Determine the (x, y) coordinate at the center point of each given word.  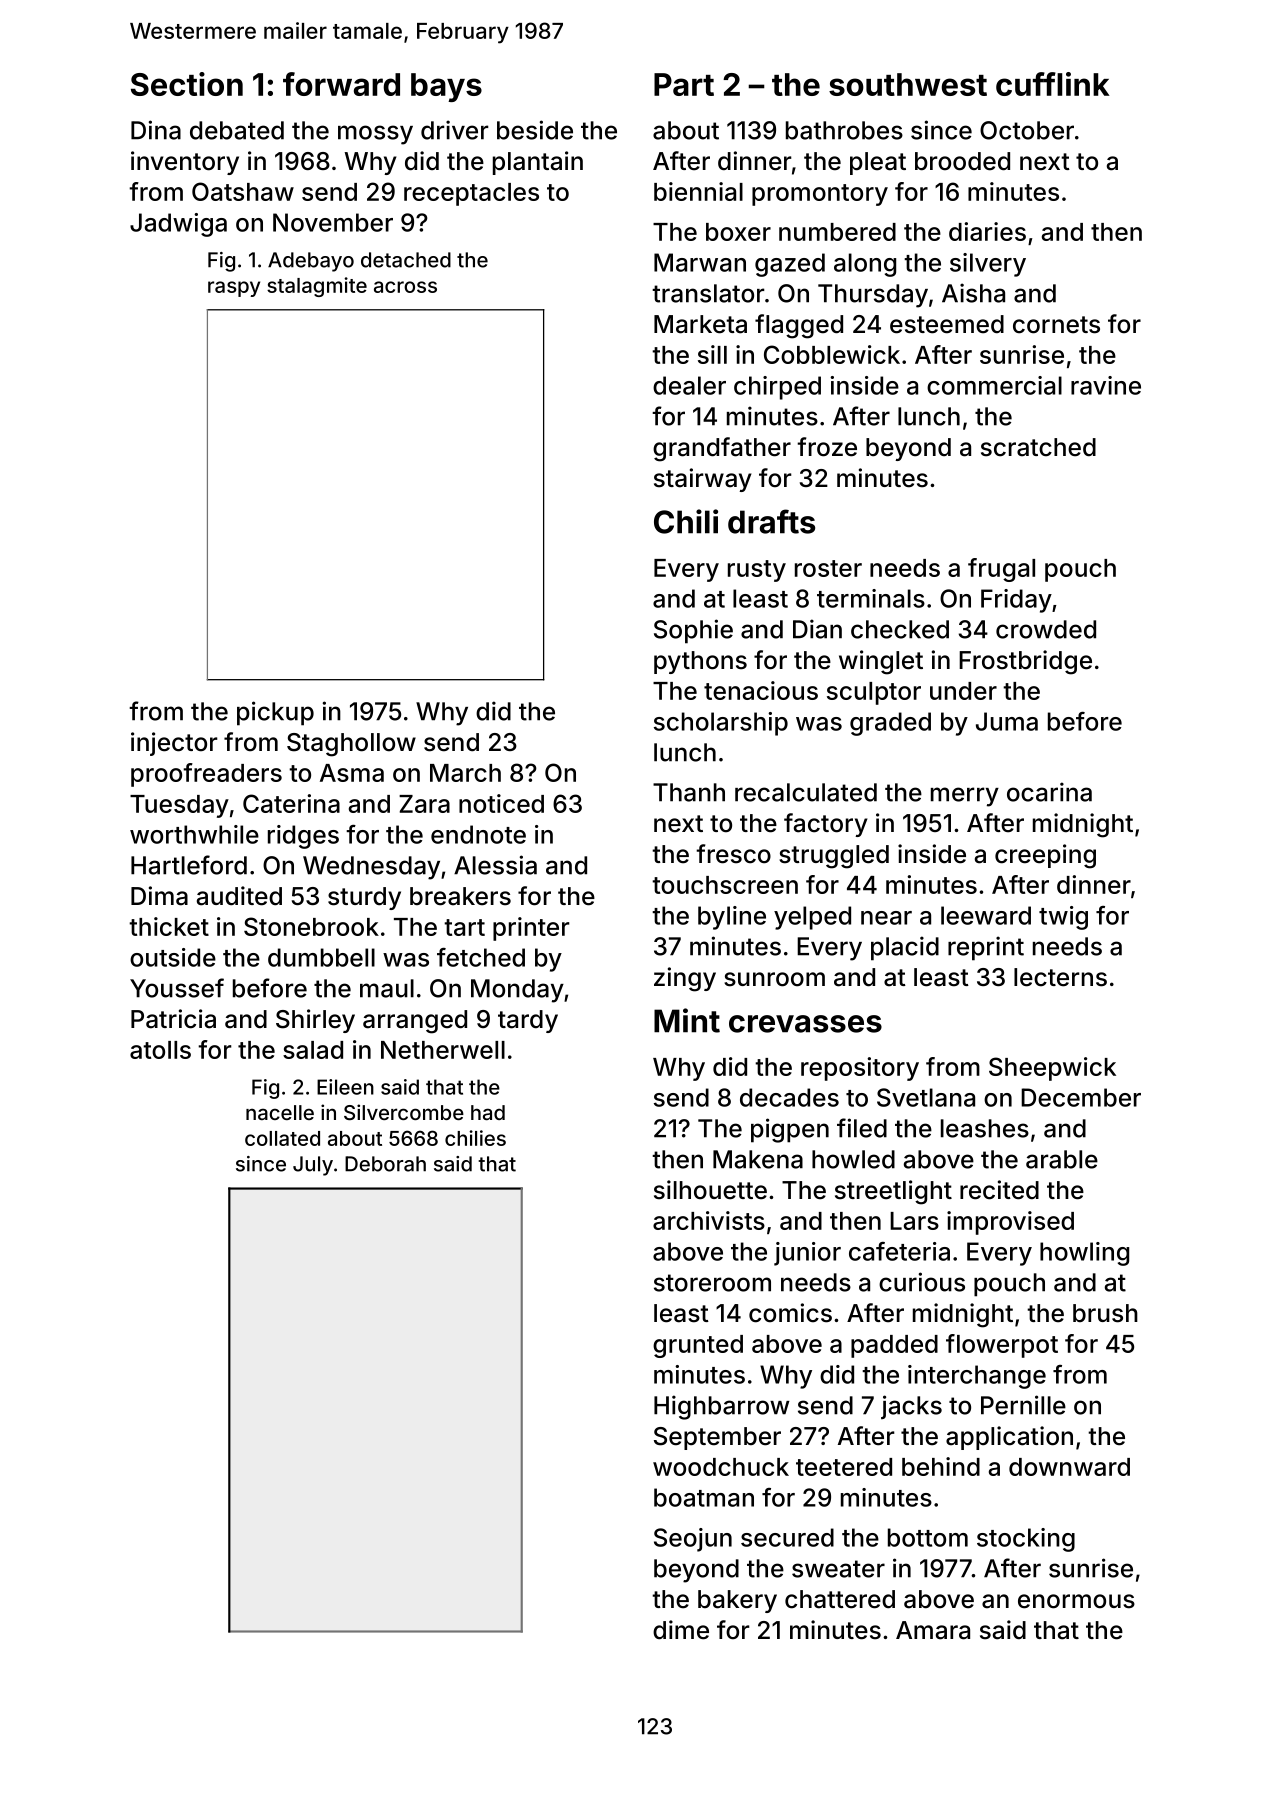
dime (681, 1630)
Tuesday (179, 806)
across (405, 287)
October (1027, 130)
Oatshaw (243, 191)
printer (531, 929)
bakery (737, 1601)
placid (905, 948)
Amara (933, 1630)
